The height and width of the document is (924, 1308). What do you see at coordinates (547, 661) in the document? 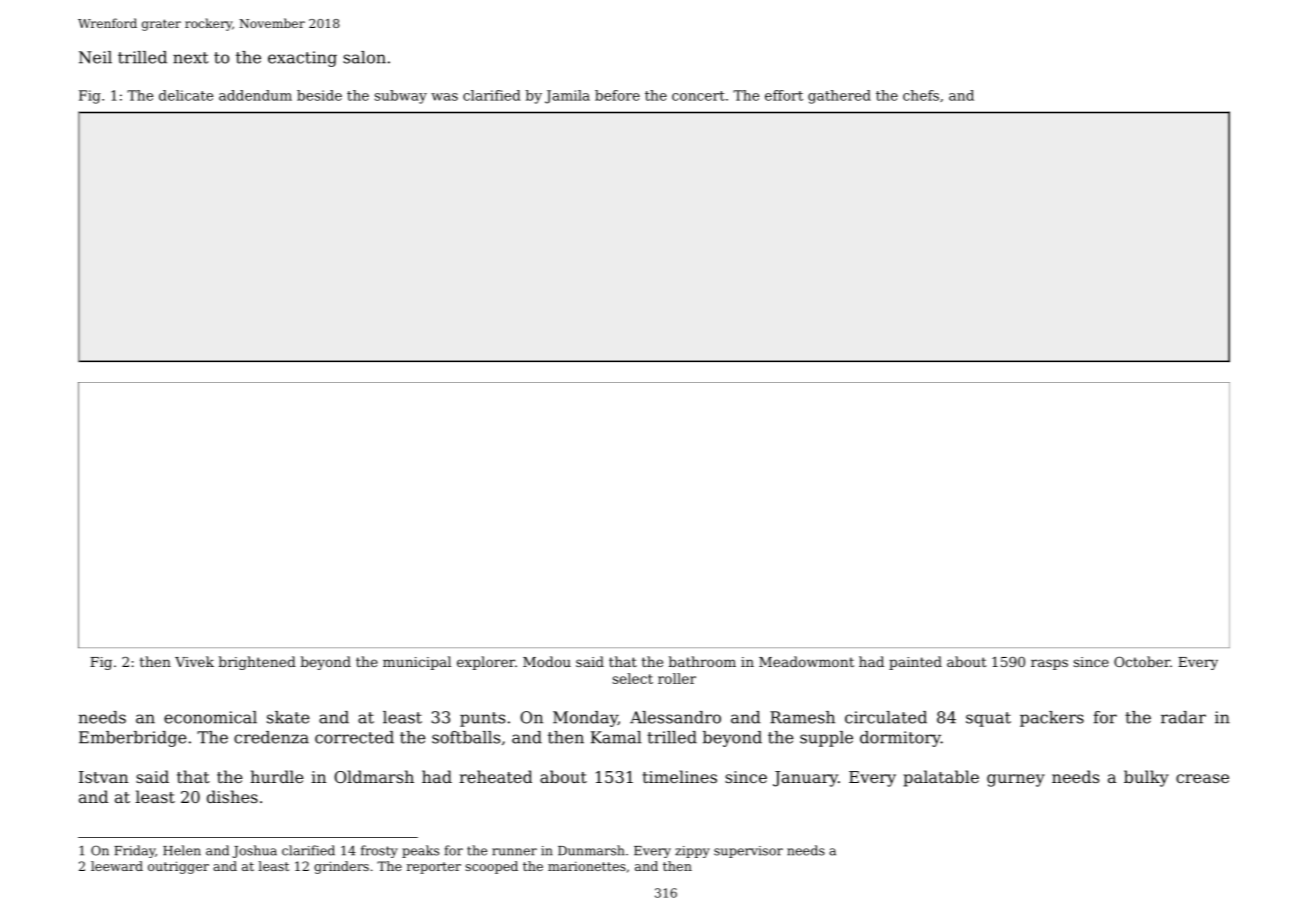
I see `Modou` at bounding box center [547, 661].
